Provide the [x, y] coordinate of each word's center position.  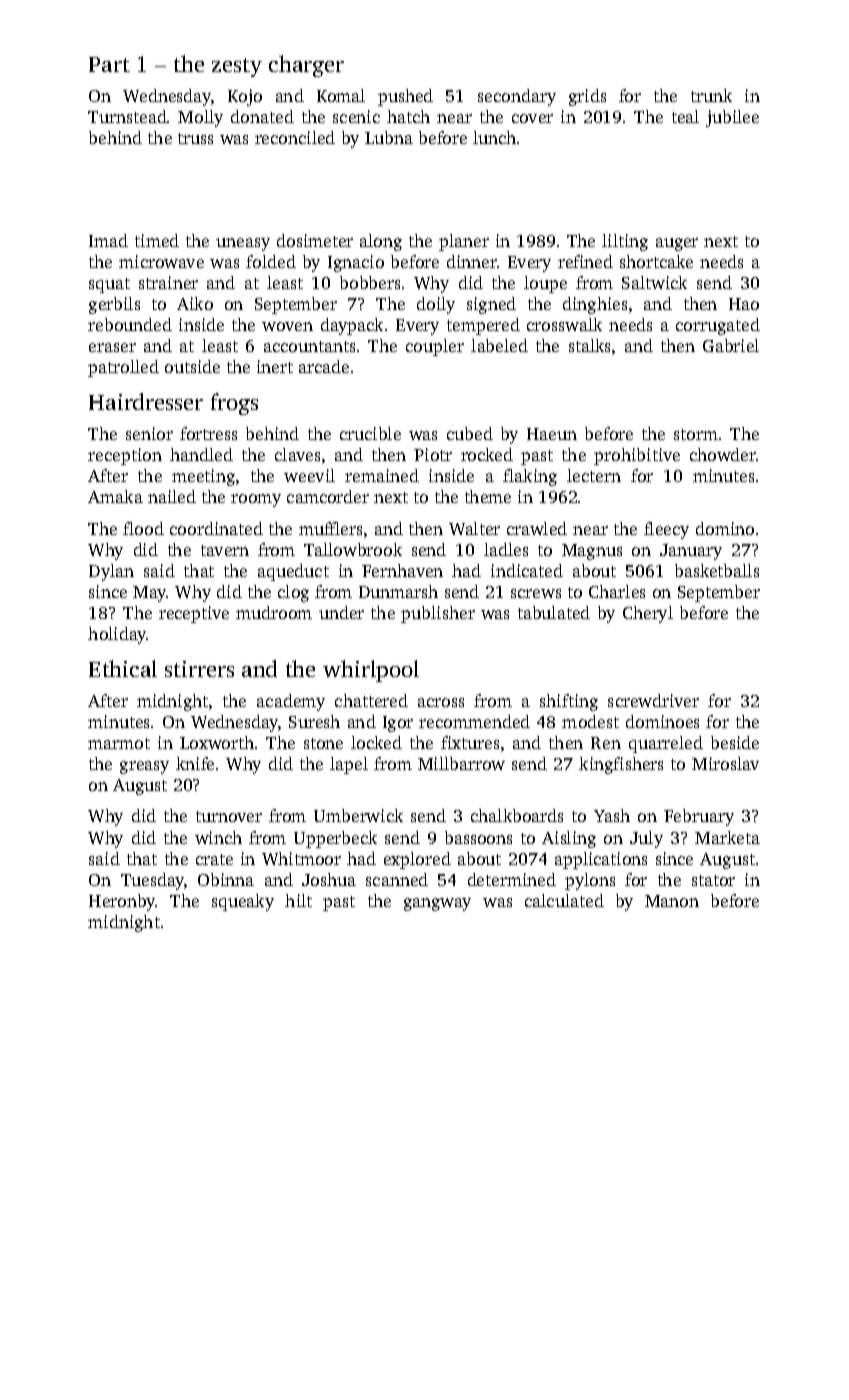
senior [149, 433]
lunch [494, 137]
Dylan [111, 572]
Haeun [552, 434]
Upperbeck [335, 839]
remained [382, 475]
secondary [517, 97]
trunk [711, 95]
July [646, 839]
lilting [625, 242]
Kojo [245, 97]
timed [157, 240]
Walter [474, 528]
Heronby [122, 902]
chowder [723, 454]
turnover [229, 816]
